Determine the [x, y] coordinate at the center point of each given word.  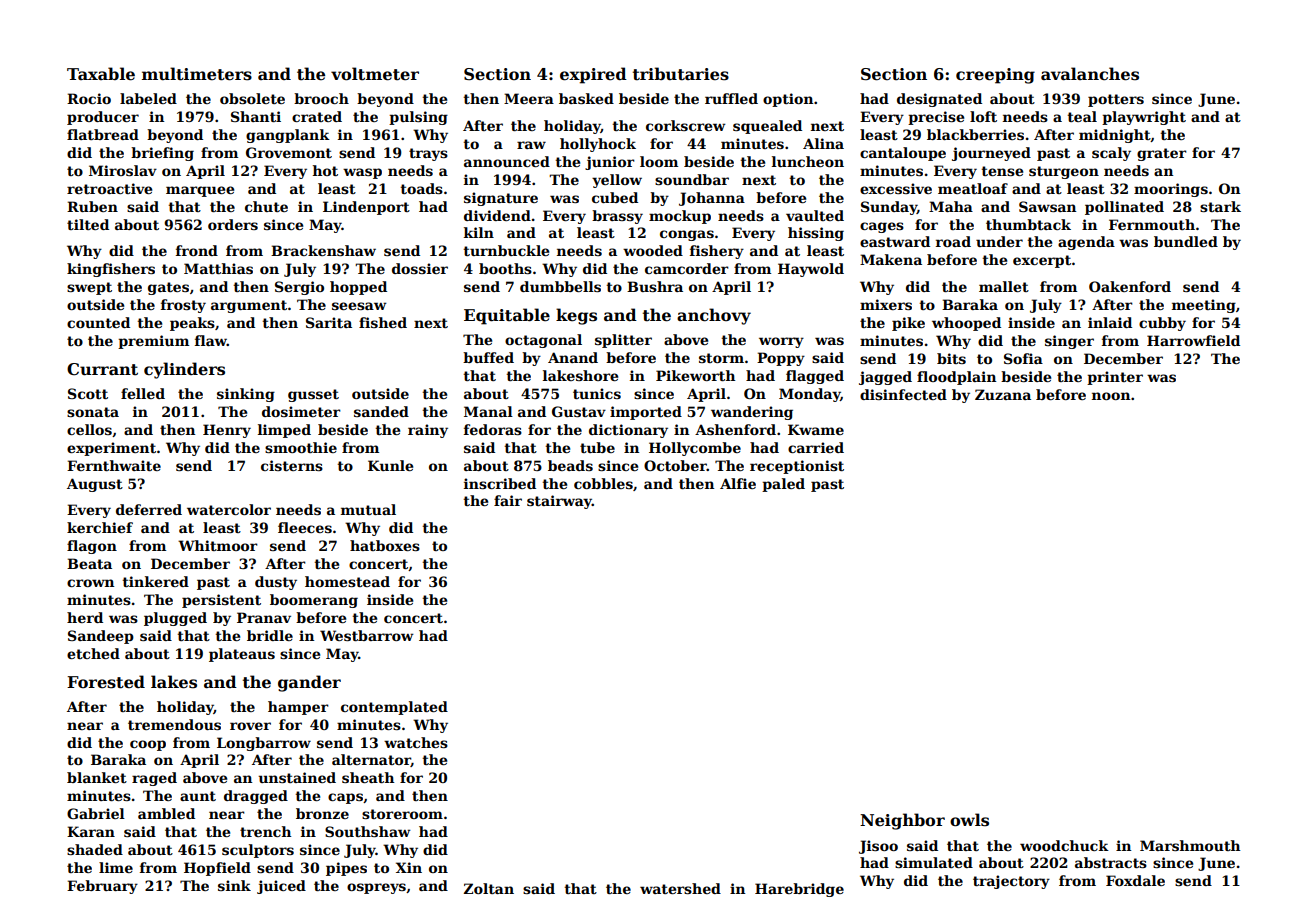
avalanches [1090, 74]
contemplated [394, 708]
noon [1111, 396]
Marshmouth [1190, 845]
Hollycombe [695, 449]
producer [103, 118]
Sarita [329, 322]
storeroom [402, 814]
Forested [106, 682]
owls [969, 820]
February [102, 887]
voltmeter [375, 74]
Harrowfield [1193, 340]
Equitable [507, 316]
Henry [227, 431]
